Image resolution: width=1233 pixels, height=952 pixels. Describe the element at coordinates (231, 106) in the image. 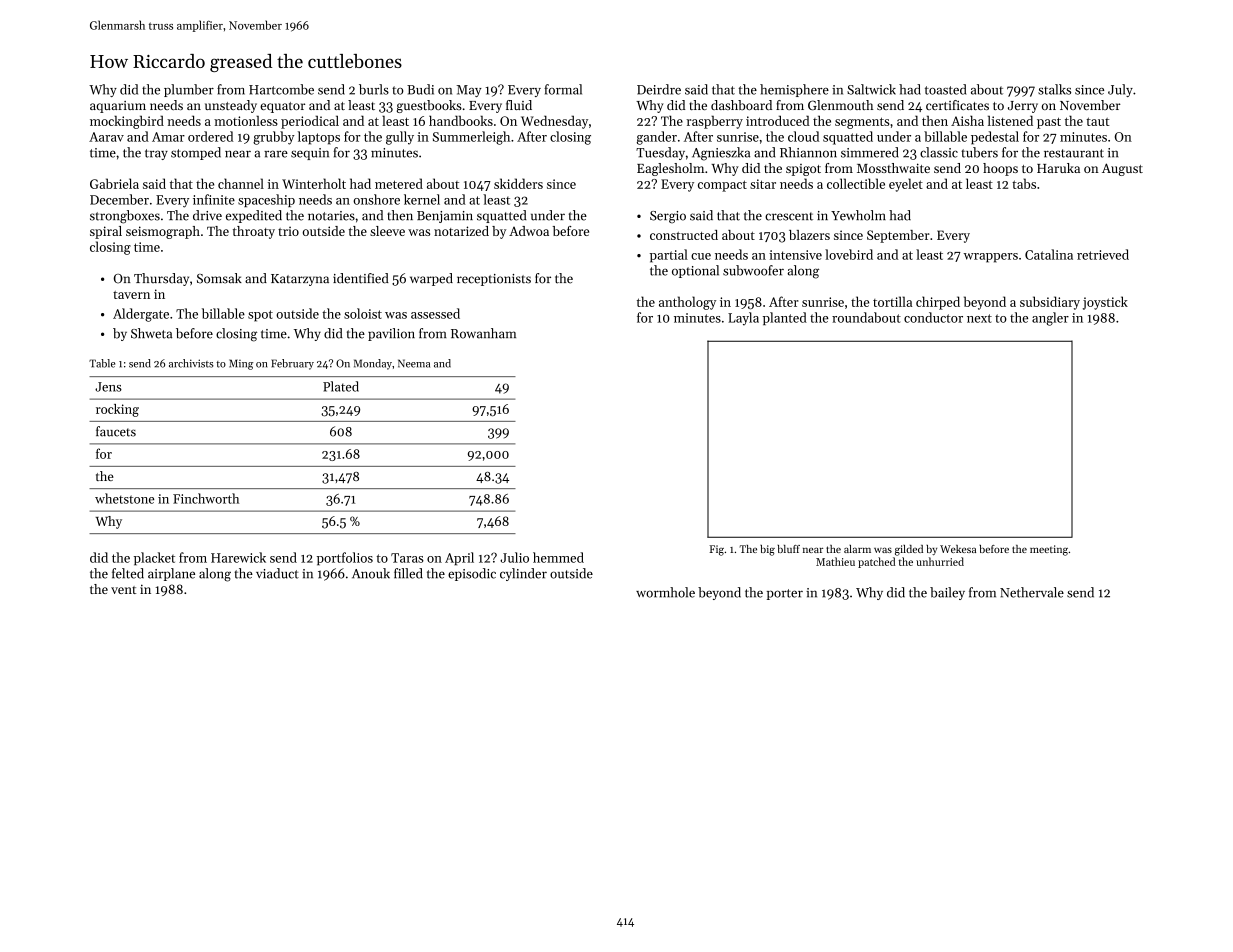

I see `unsteady` at that location.
